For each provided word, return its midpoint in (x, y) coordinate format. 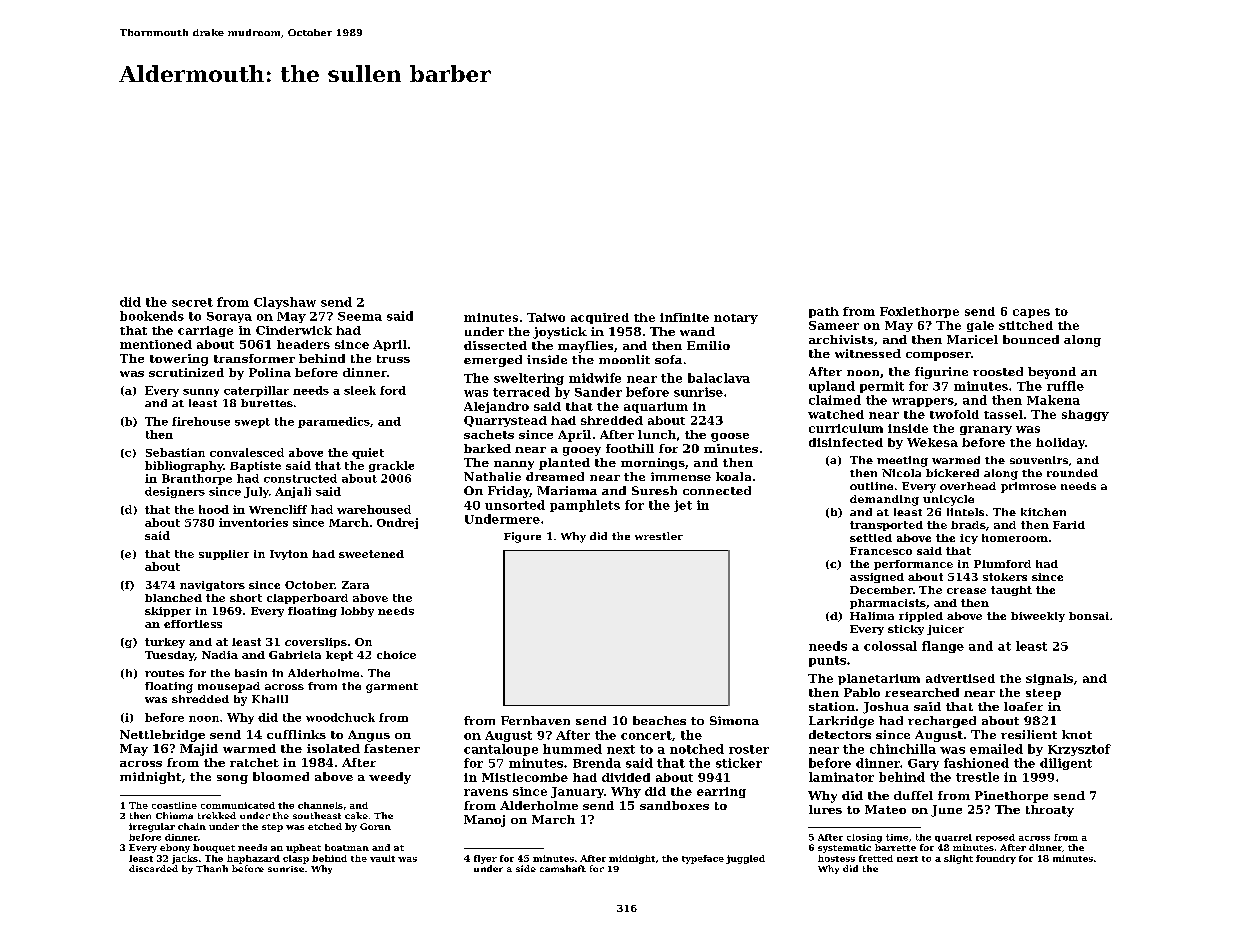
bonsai (1089, 616)
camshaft (563, 868)
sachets (489, 434)
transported (886, 526)
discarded (153, 868)
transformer (254, 358)
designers (175, 492)
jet (683, 506)
